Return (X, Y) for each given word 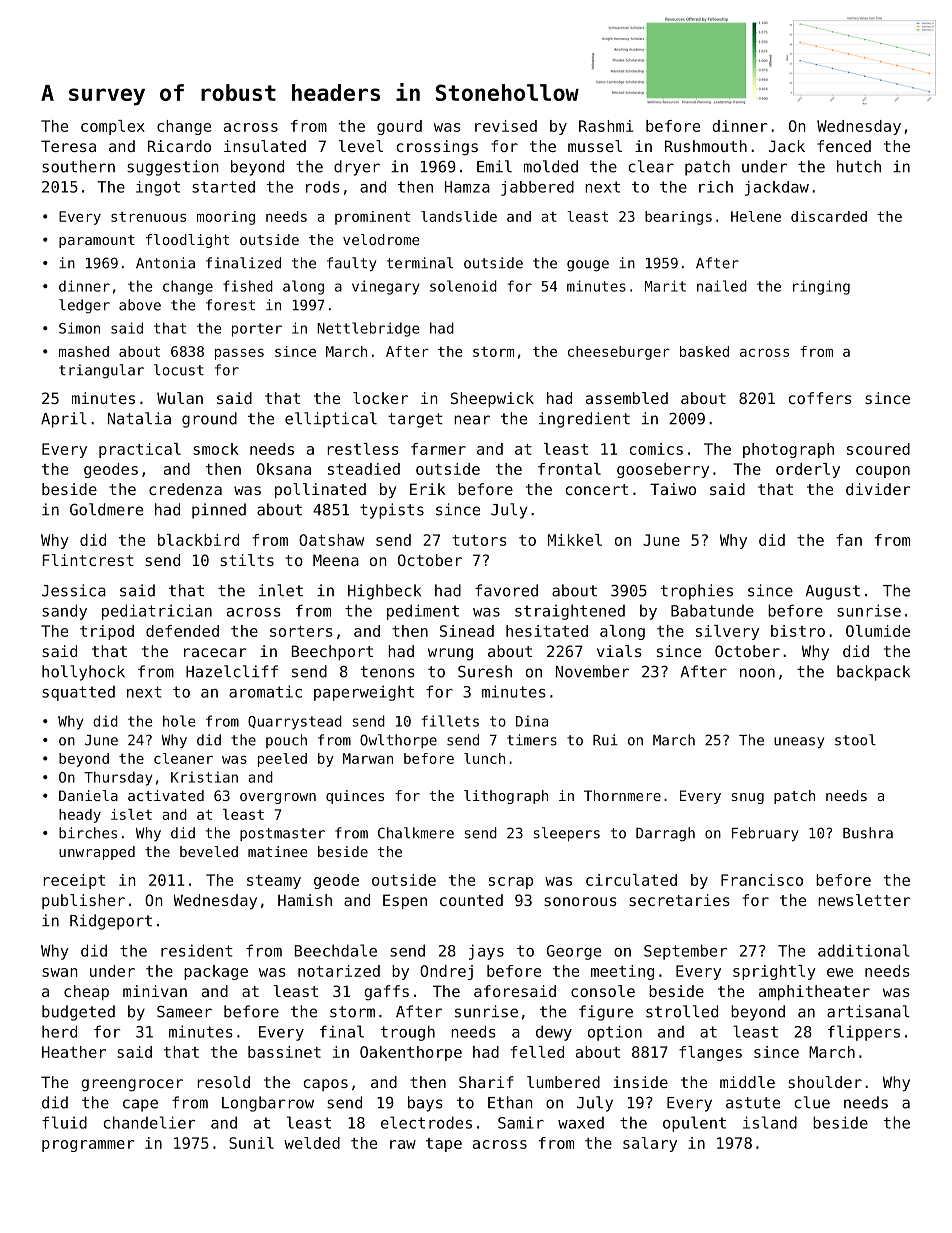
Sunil (251, 1143)
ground (209, 420)
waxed (581, 1123)
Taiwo (673, 489)
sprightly (774, 972)
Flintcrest (88, 560)
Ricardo (179, 146)
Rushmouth (706, 146)
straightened (570, 612)
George (574, 952)
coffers (820, 398)
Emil (494, 166)
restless (363, 449)
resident (197, 950)
